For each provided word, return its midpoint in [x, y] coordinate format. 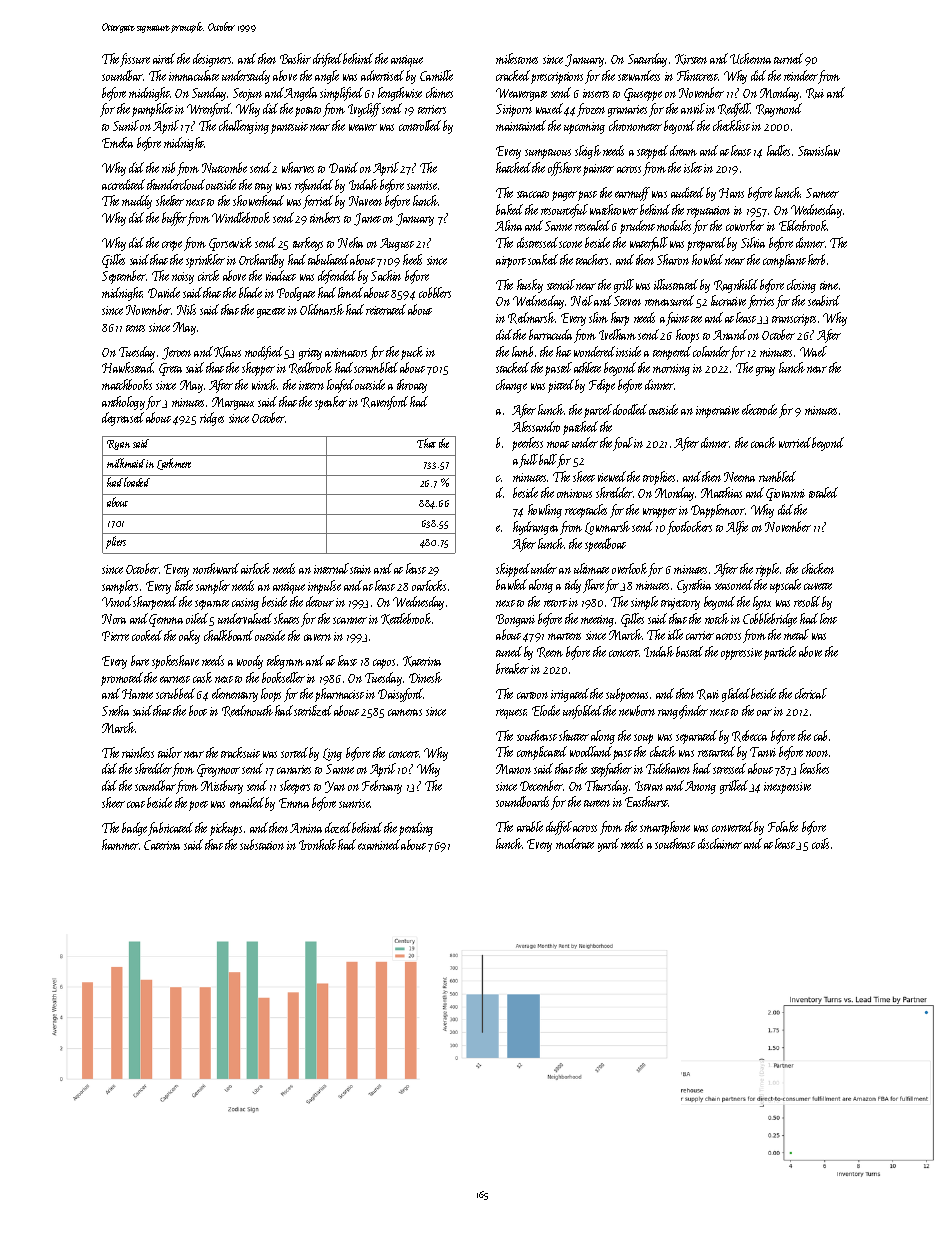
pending [416, 829]
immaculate [194, 75]
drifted [327, 60]
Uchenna [750, 58]
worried [795, 442]
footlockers [689, 528]
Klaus [227, 352]
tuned [509, 651]
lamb [522, 351]
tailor [170, 752]
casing [245, 604]
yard [608, 845]
